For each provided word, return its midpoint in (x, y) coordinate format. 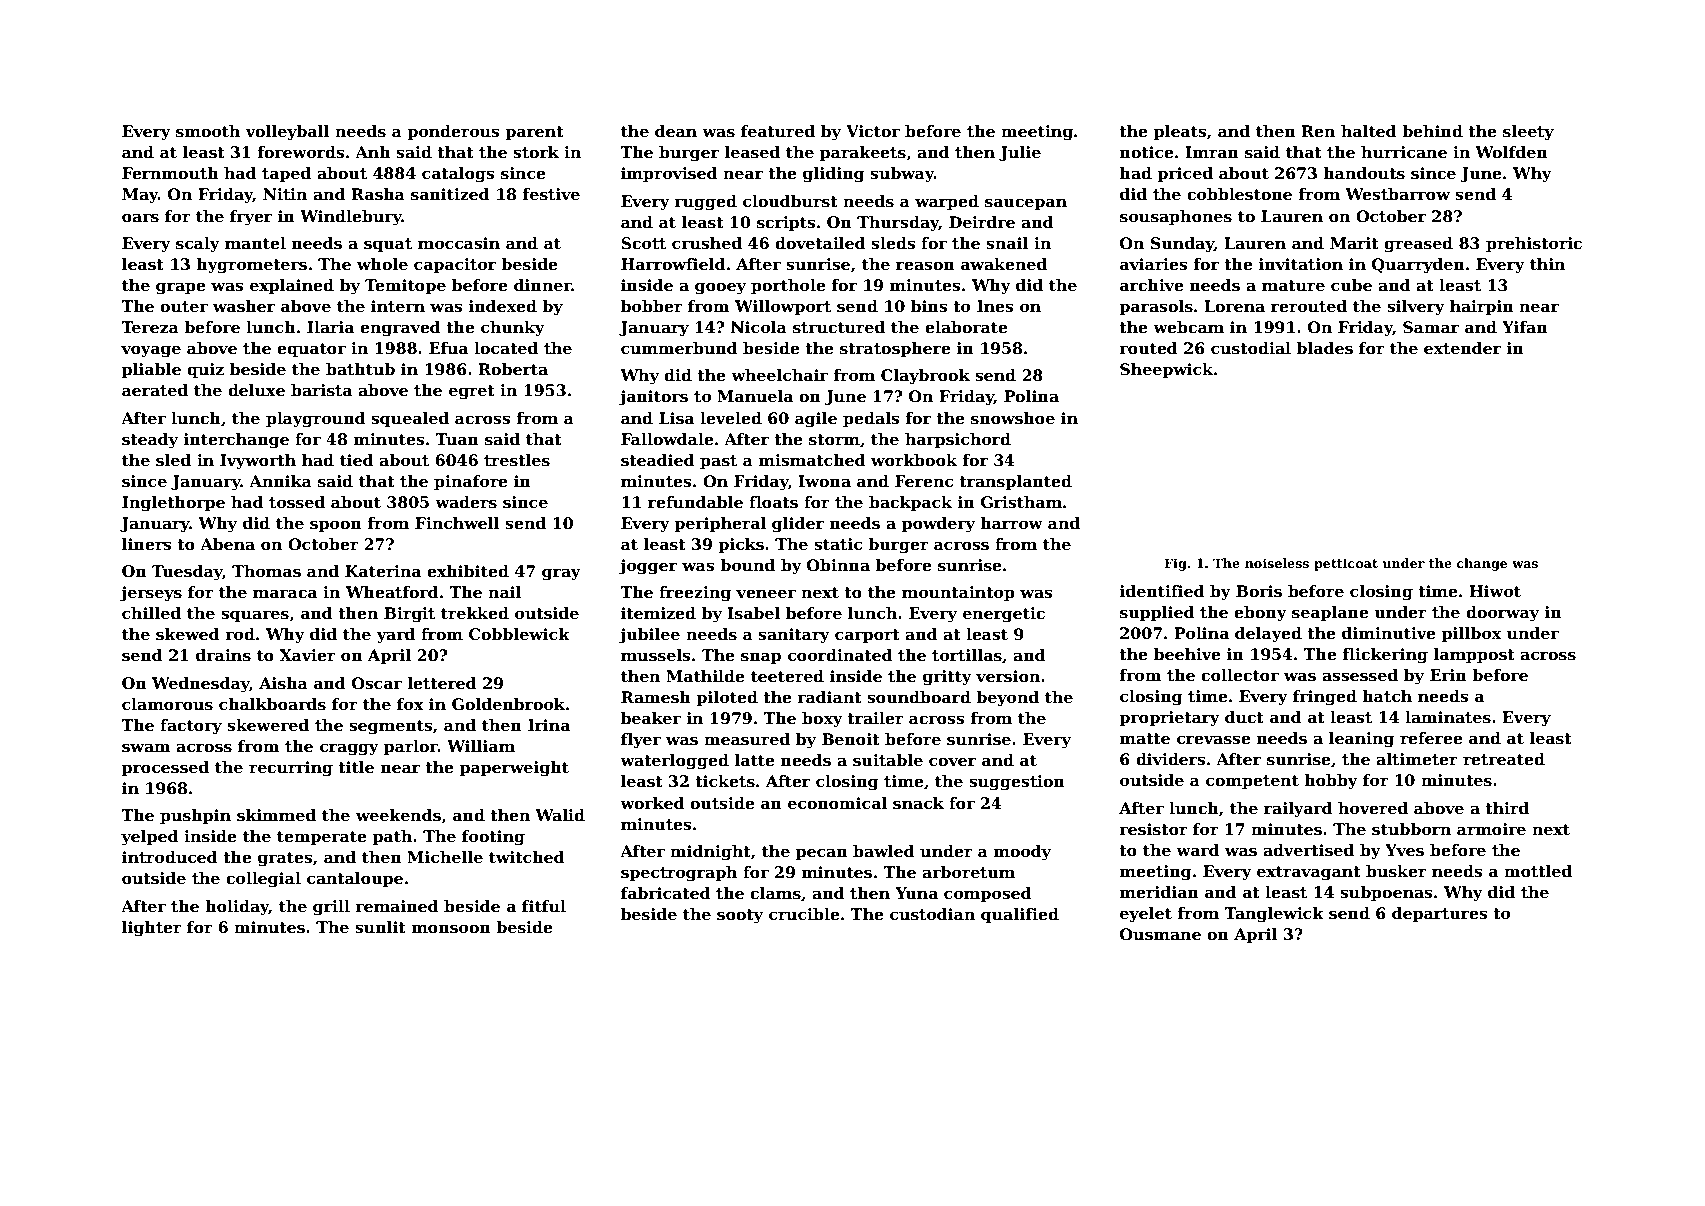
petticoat (1346, 564)
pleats (1180, 132)
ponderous (453, 132)
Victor (873, 131)
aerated (155, 390)
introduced (170, 857)
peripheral (720, 524)
